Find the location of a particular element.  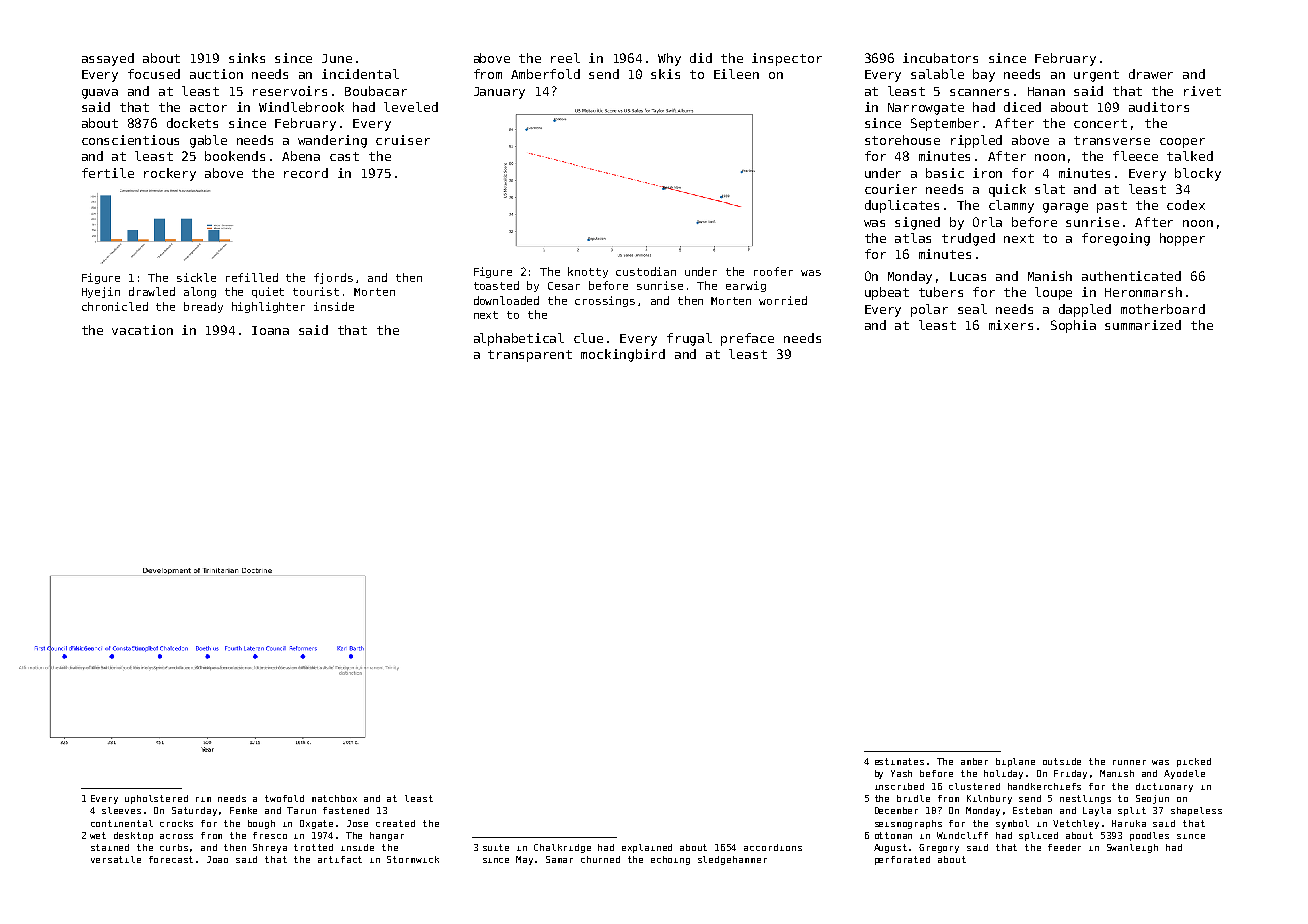

fastened is located at coordinates (346, 810).
